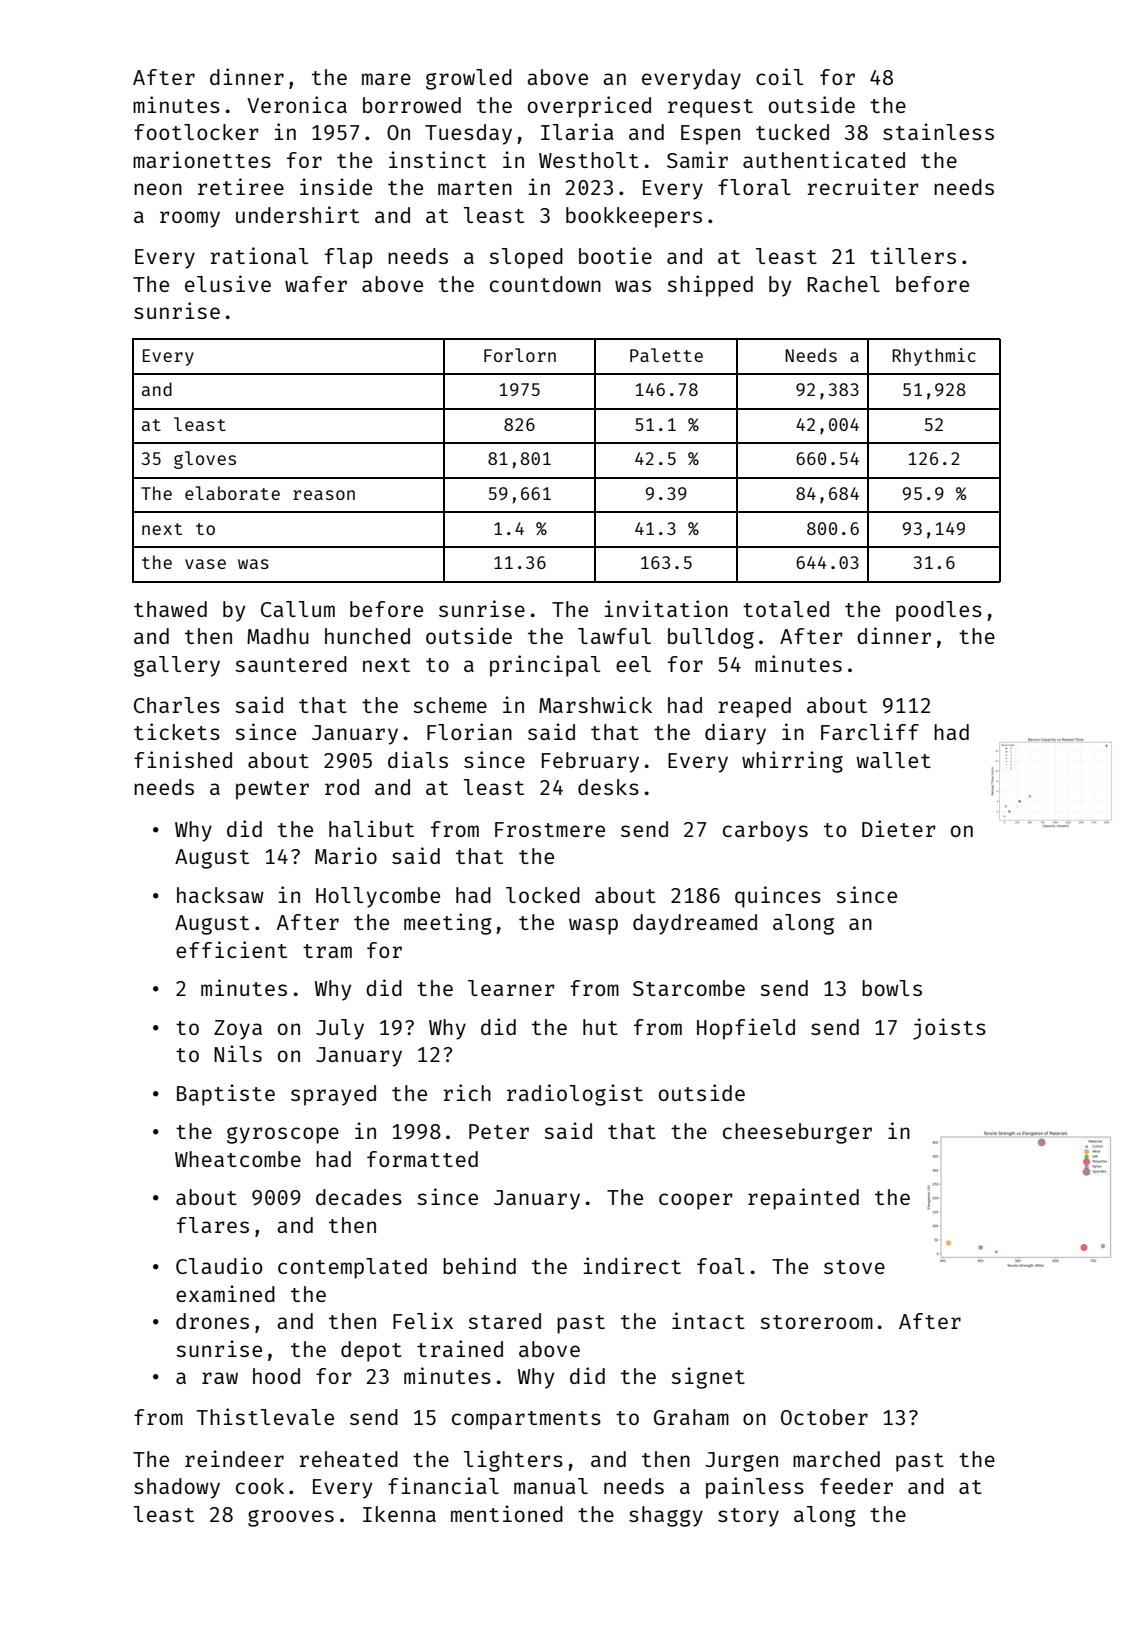 This image has width=1133, height=1641. What do you see at coordinates (297, 104) in the image?
I see `Veronica` at bounding box center [297, 104].
